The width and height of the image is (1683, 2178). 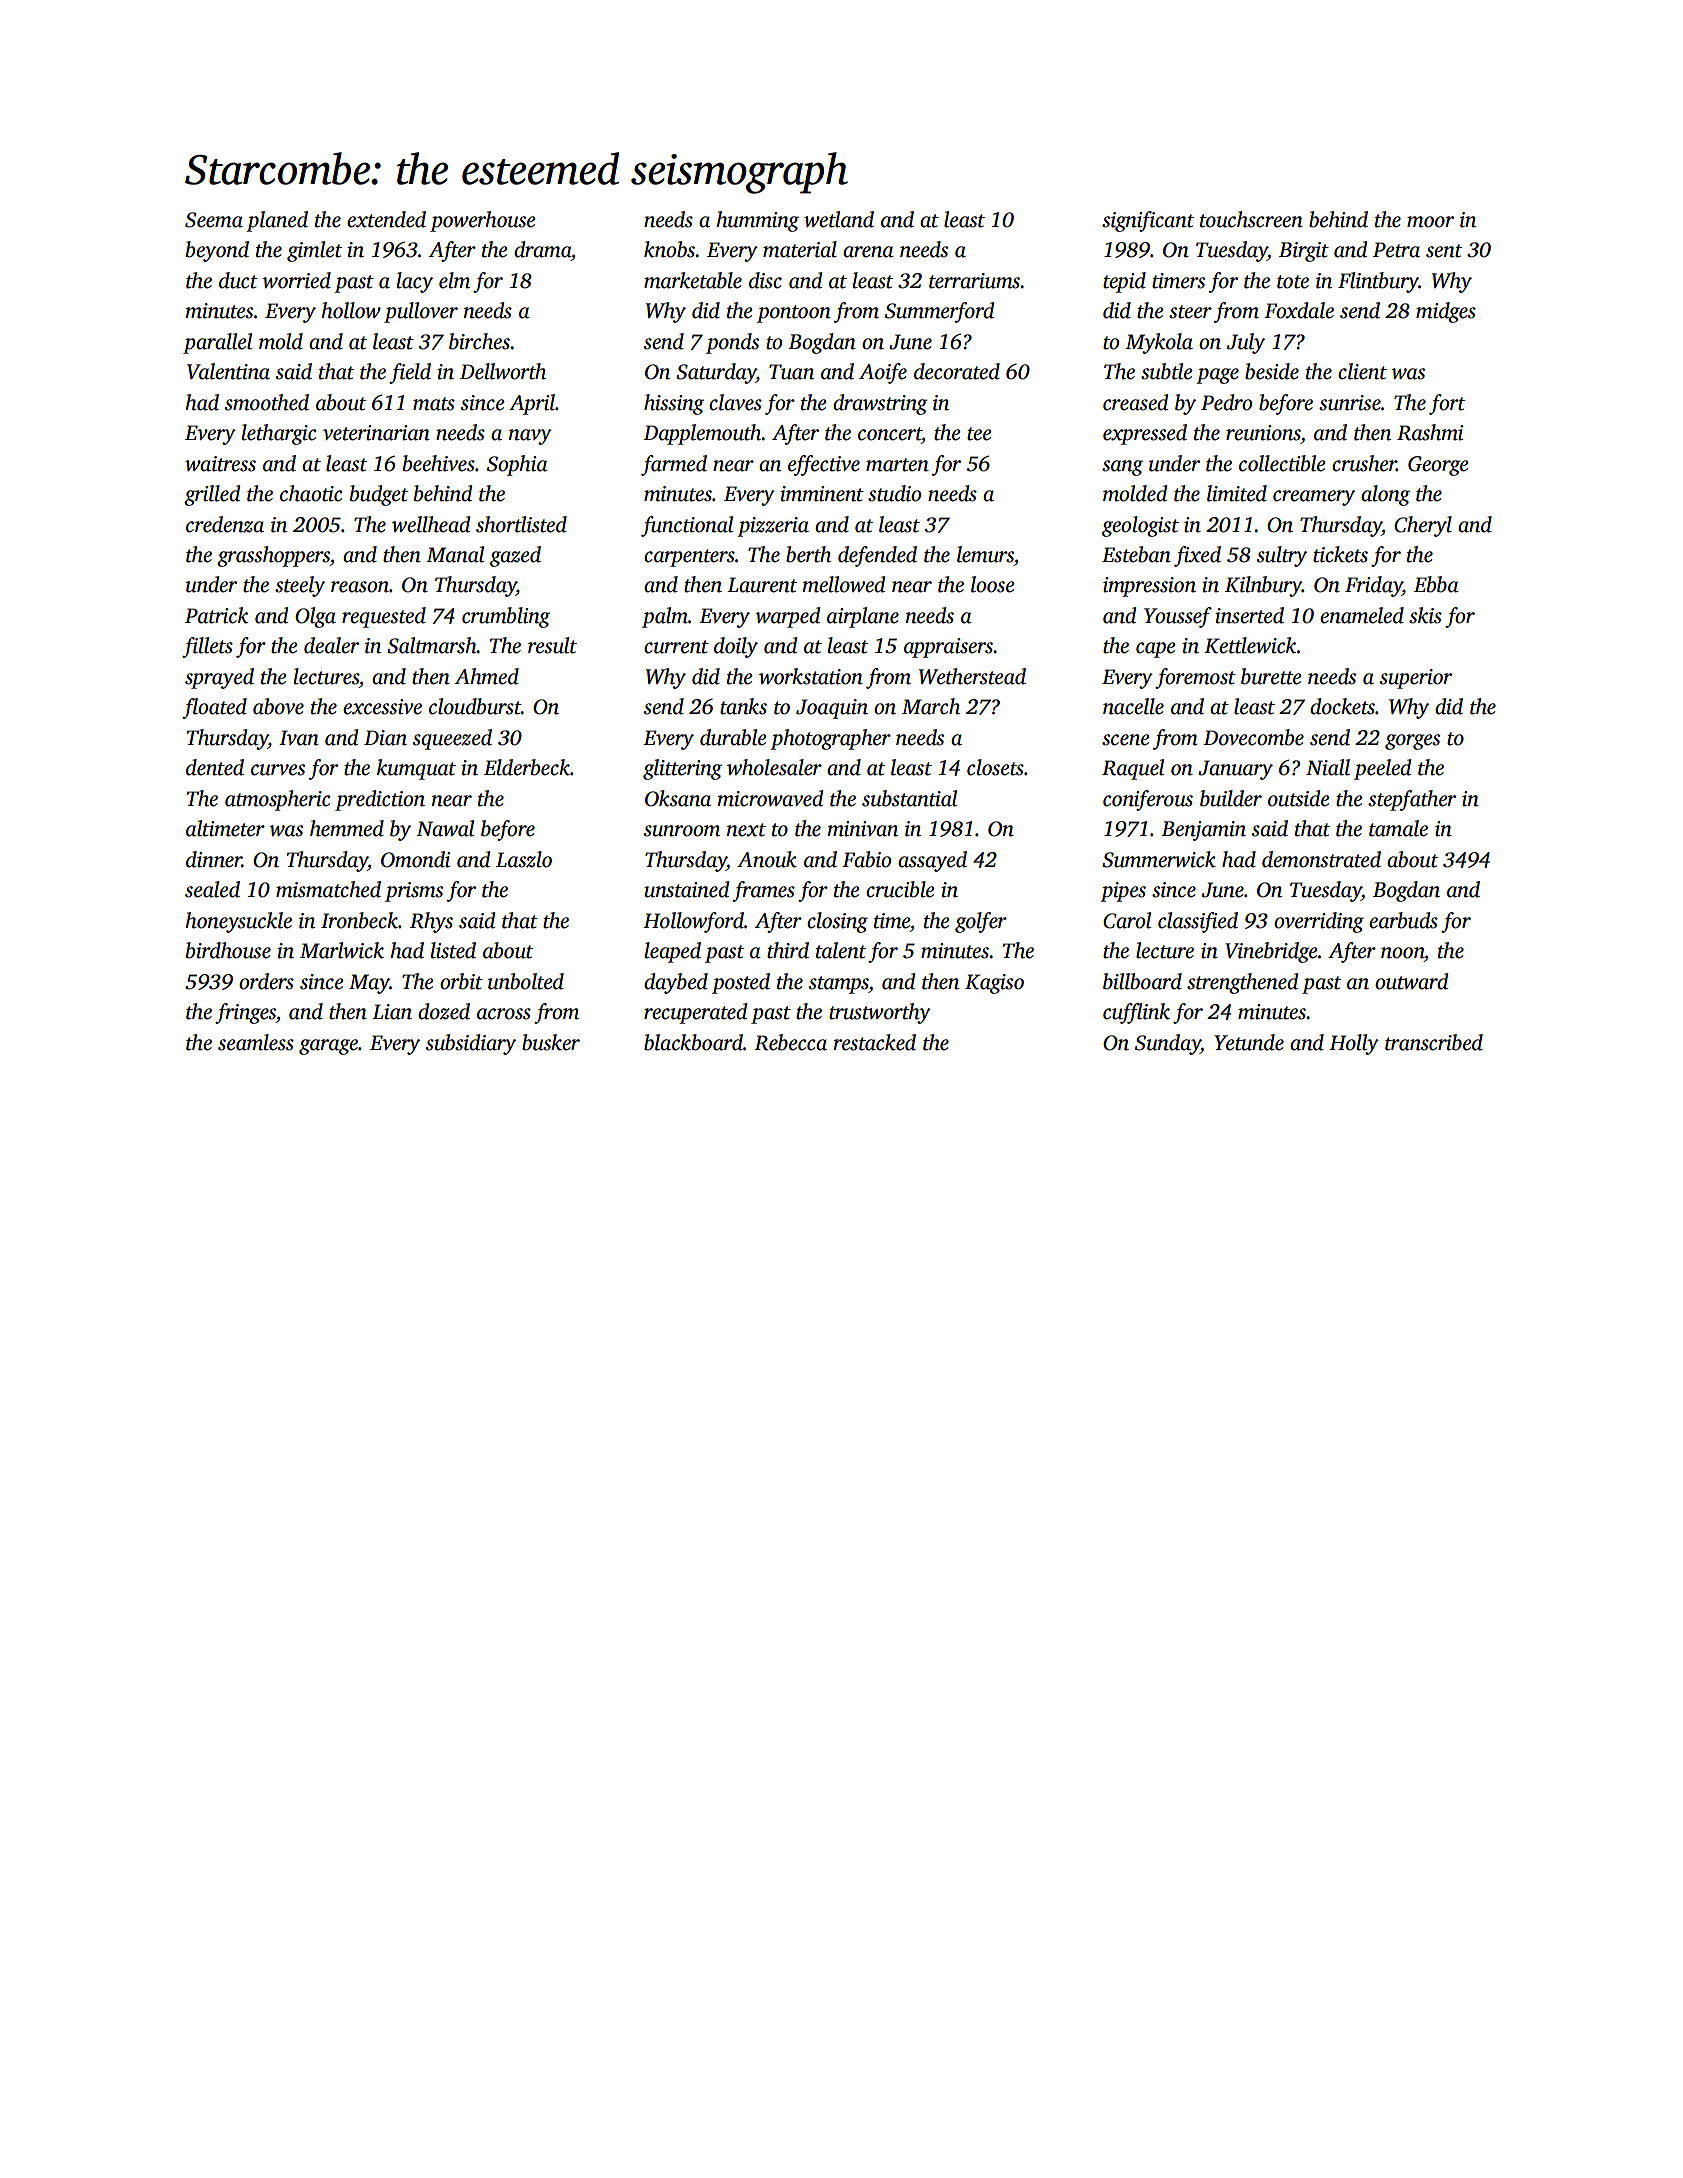 I want to click on drawstring, so click(x=880, y=404).
